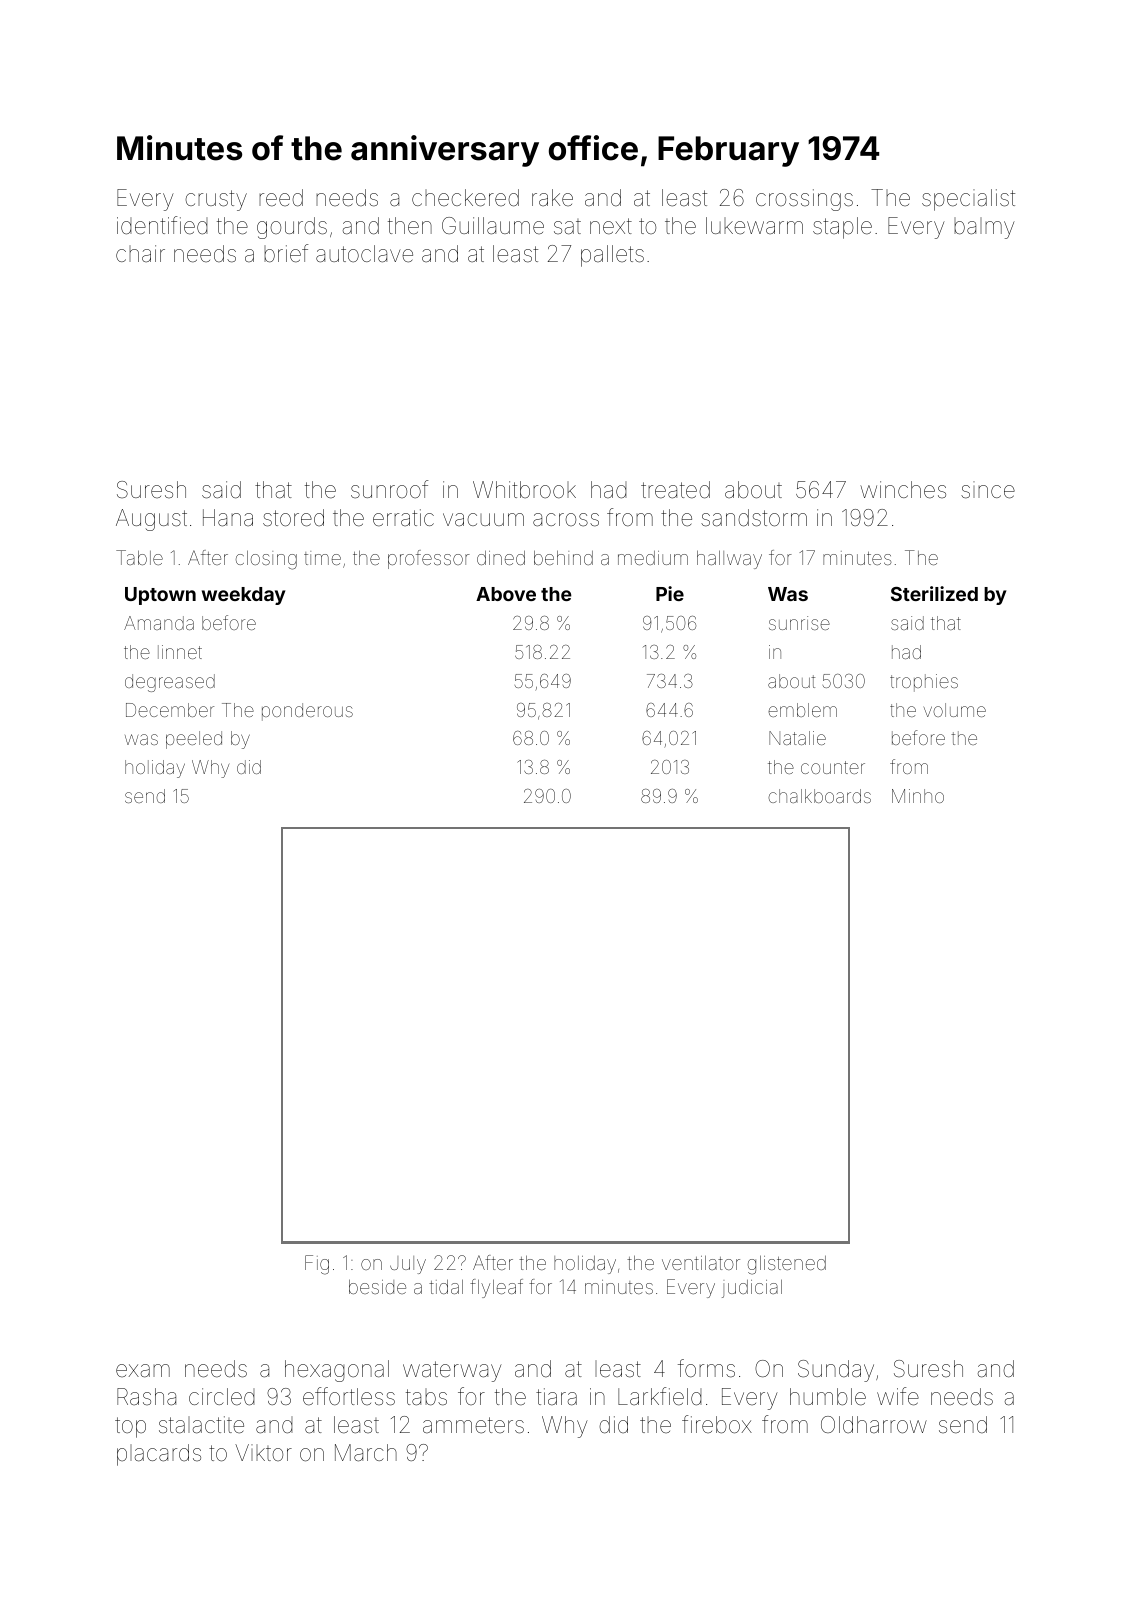  What do you see at coordinates (364, 254) in the screenshot?
I see `autoclave` at bounding box center [364, 254].
